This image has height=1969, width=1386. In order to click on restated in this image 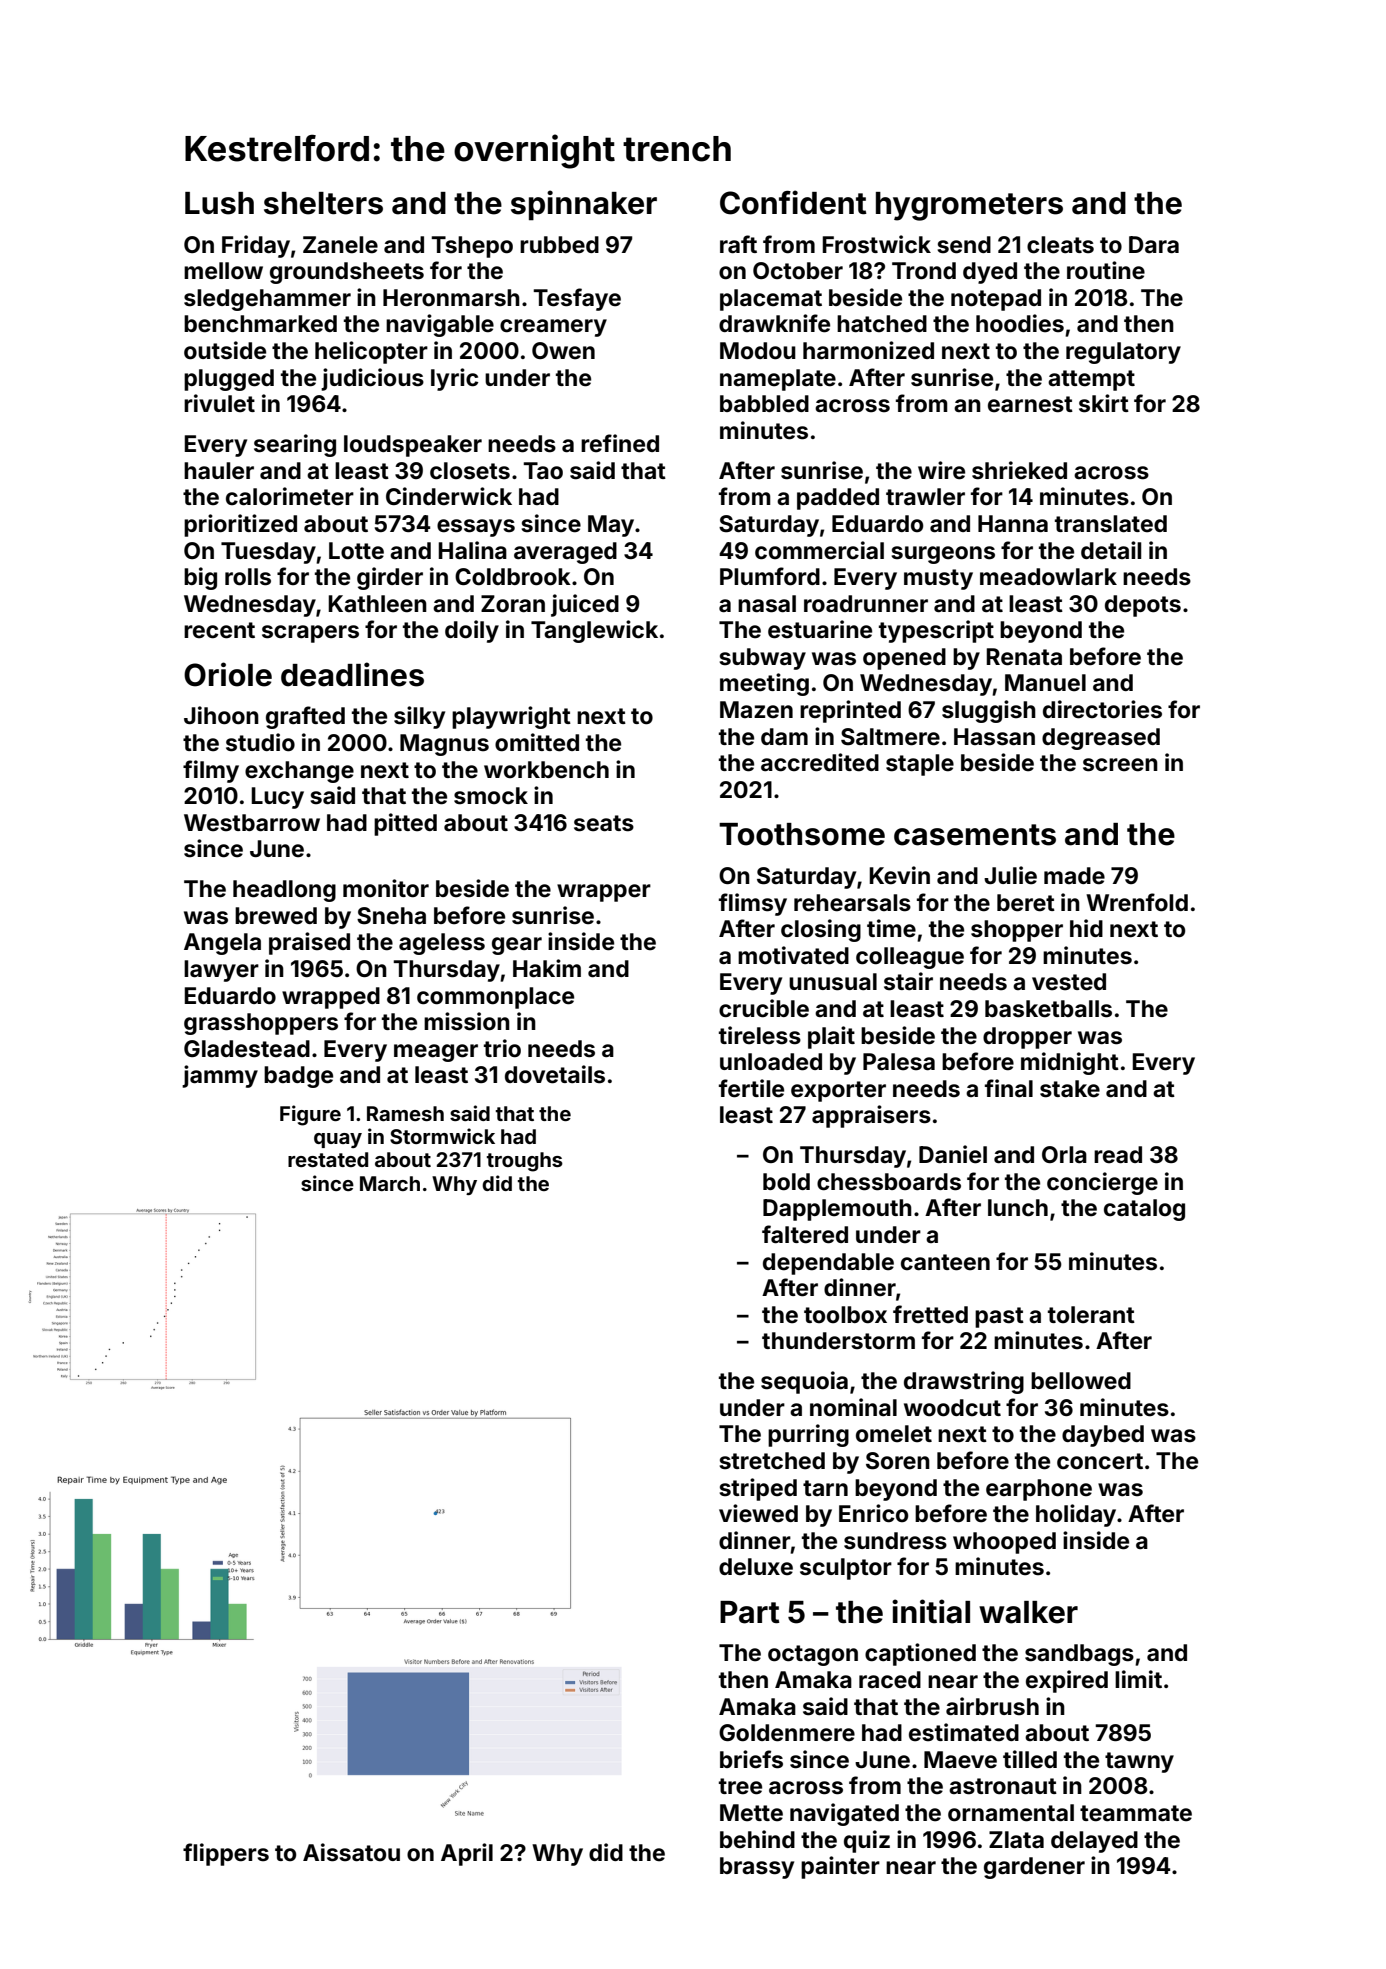, I will do `click(328, 1159)`.
